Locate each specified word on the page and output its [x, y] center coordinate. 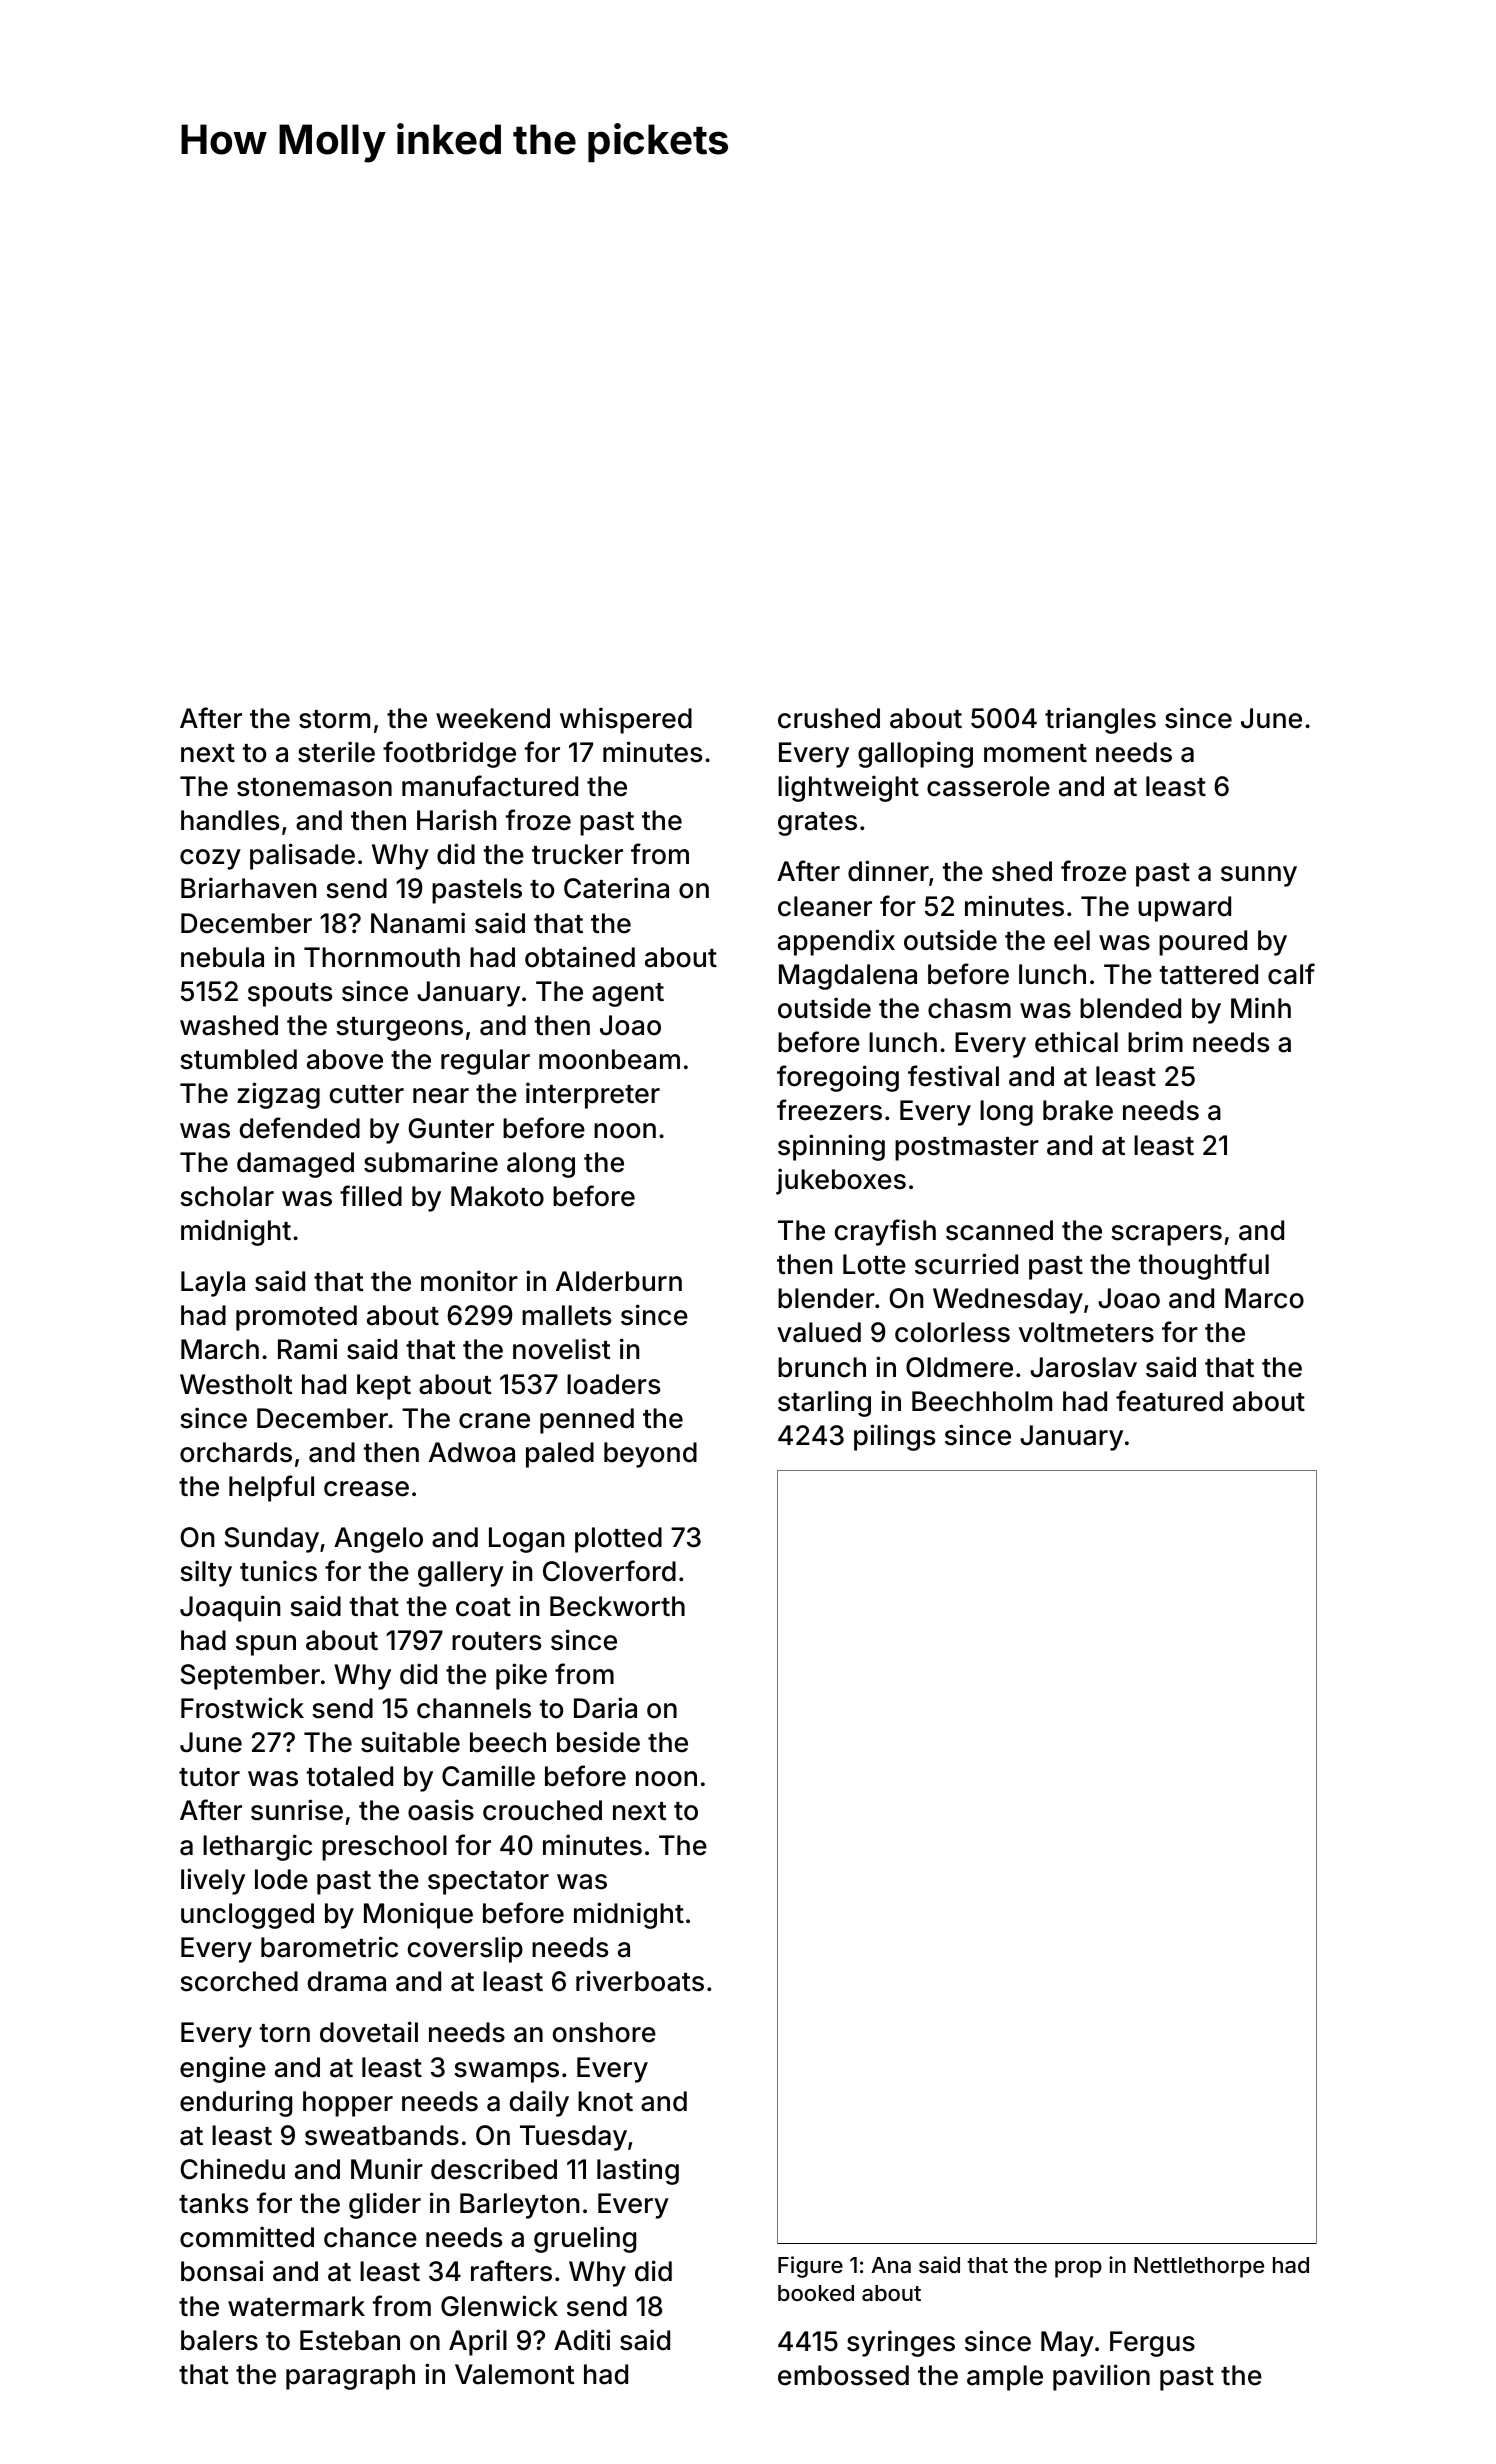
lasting [638, 2171]
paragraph [350, 2377]
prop [1078, 2269]
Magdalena [848, 977]
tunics [278, 1571]
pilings [894, 1437]
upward [1184, 909]
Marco [1264, 1298]
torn [285, 2033]
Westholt [236, 1384]
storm [334, 719]
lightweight [848, 788]
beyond [650, 1455]
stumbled [238, 1059]
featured [1169, 1401]
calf [1291, 974]
